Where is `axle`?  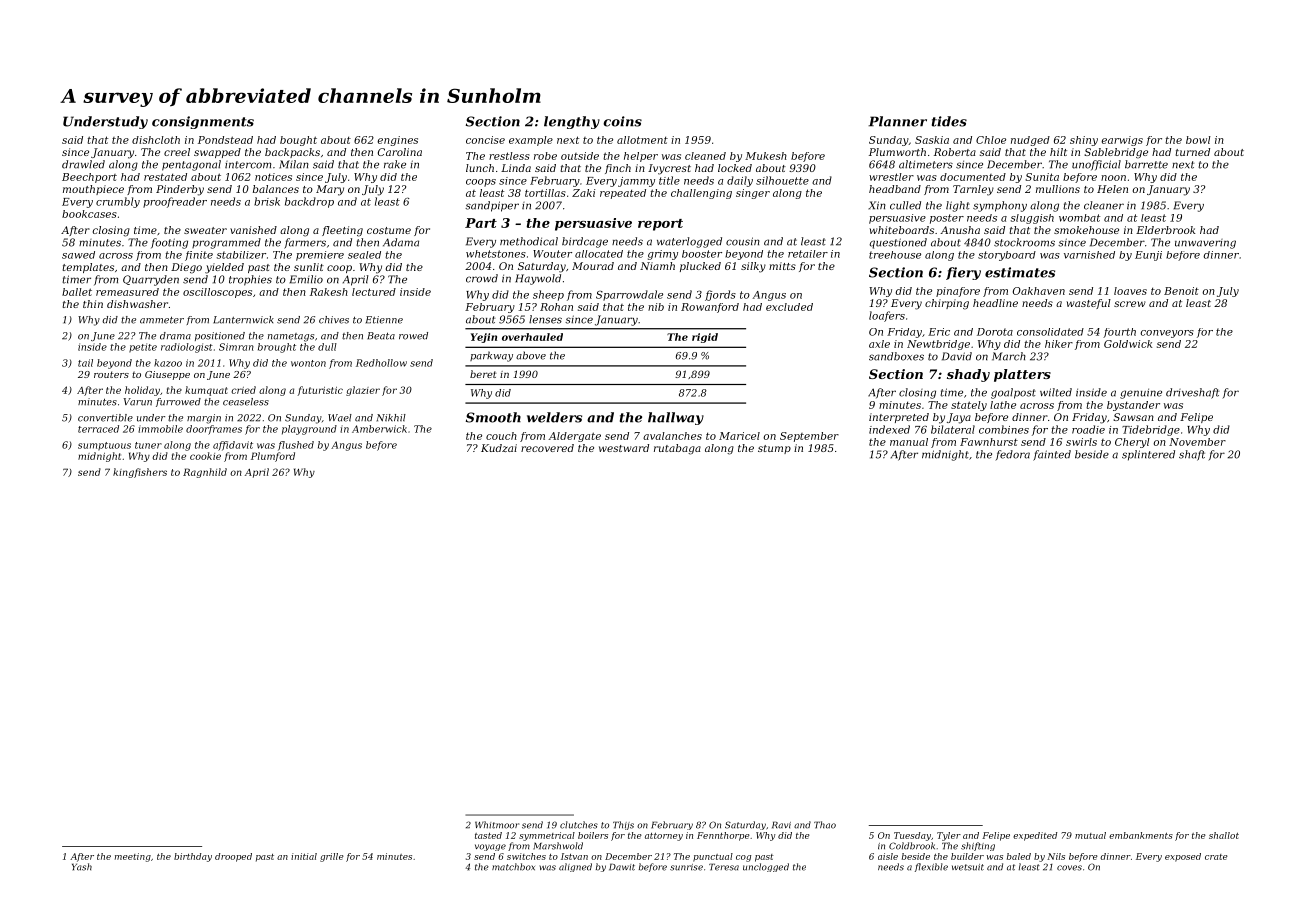 axle is located at coordinates (879, 344).
